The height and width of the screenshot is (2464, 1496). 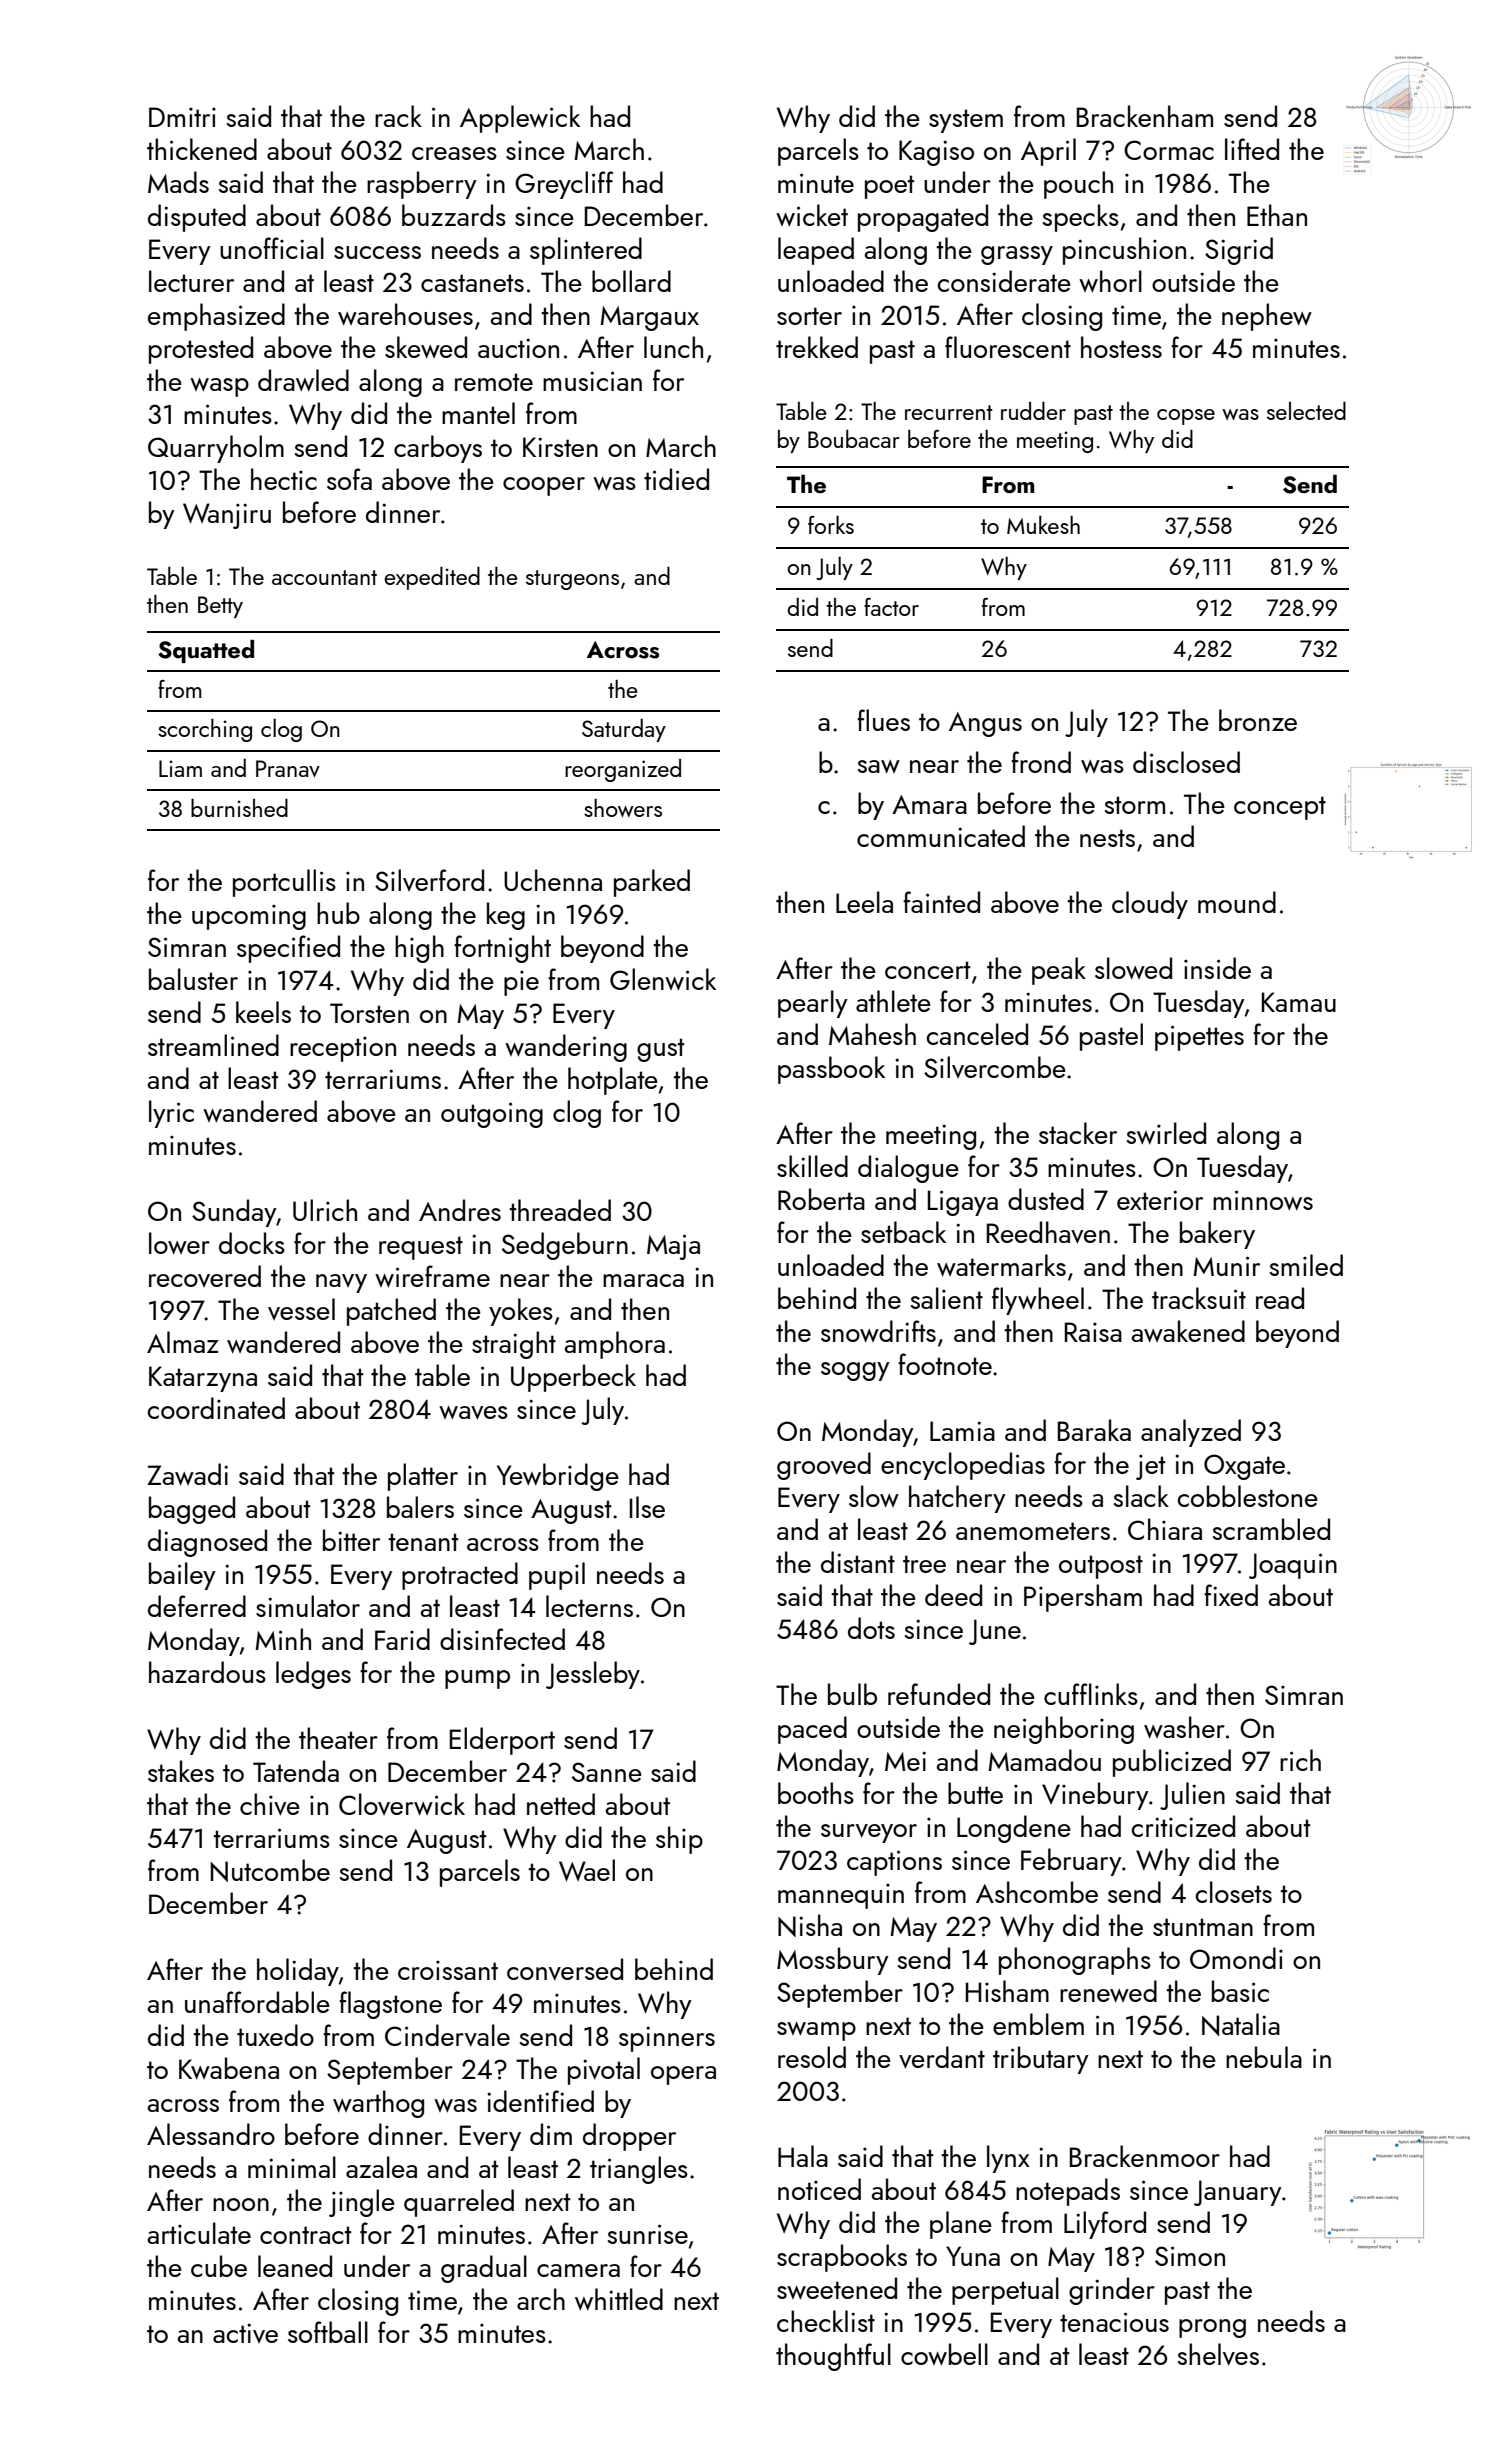 I want to click on selected, so click(x=1306, y=411).
